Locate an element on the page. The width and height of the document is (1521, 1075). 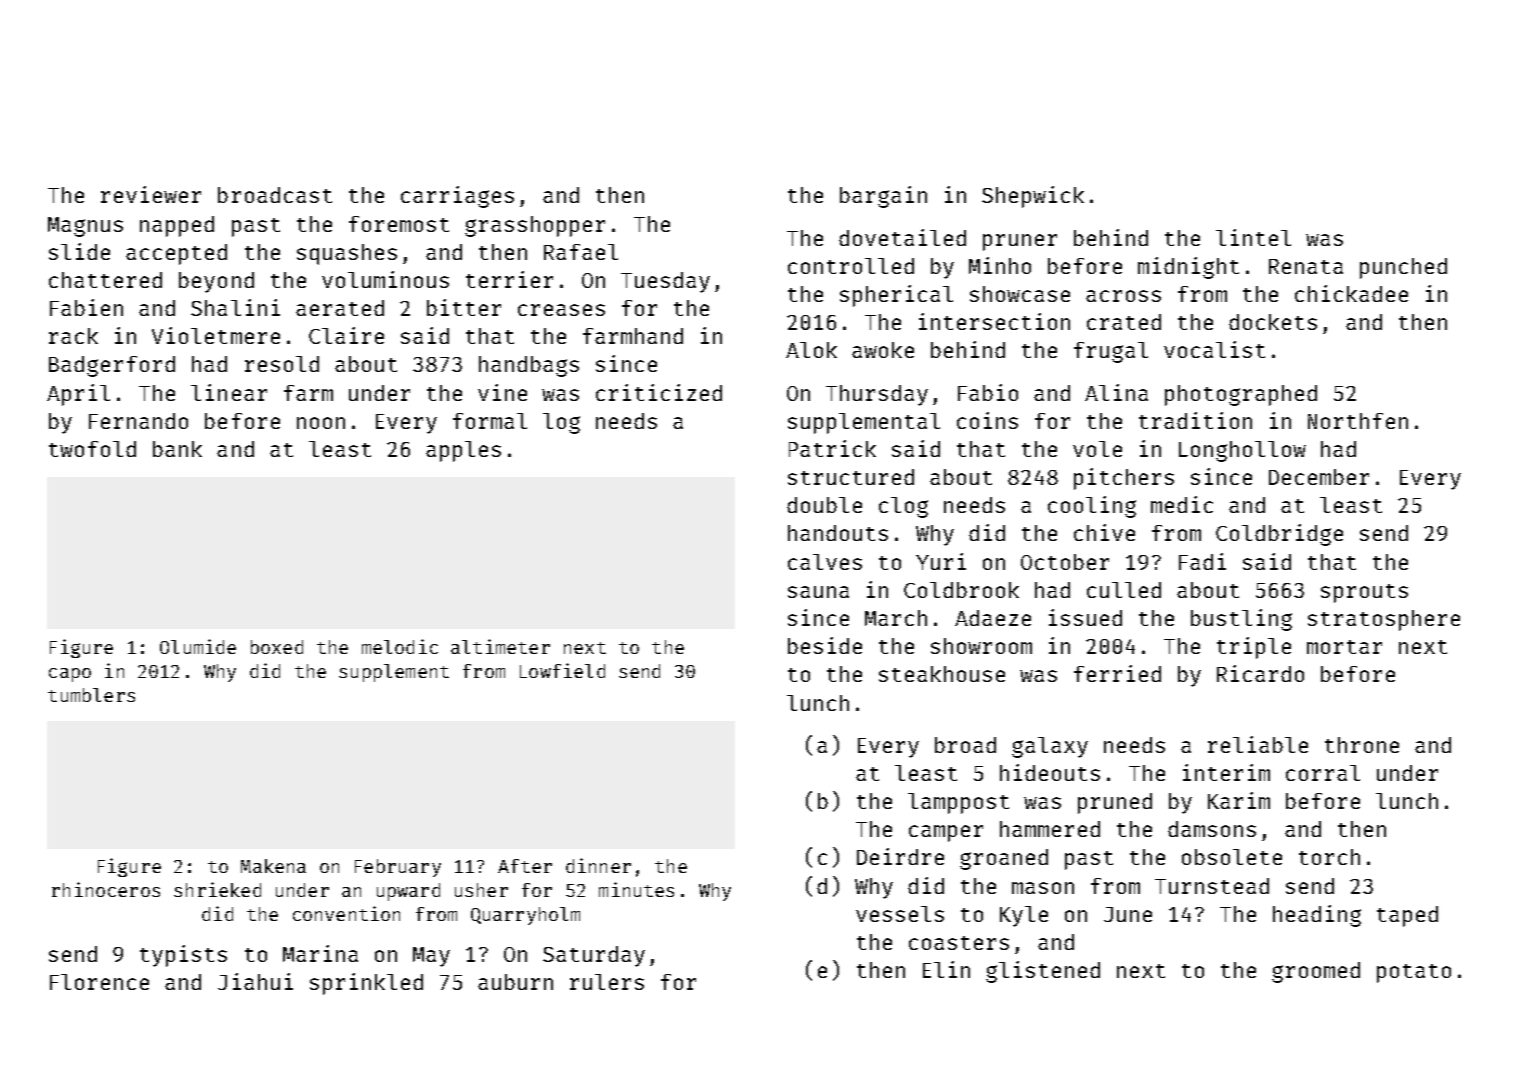
torch is located at coordinates (1329, 857).
